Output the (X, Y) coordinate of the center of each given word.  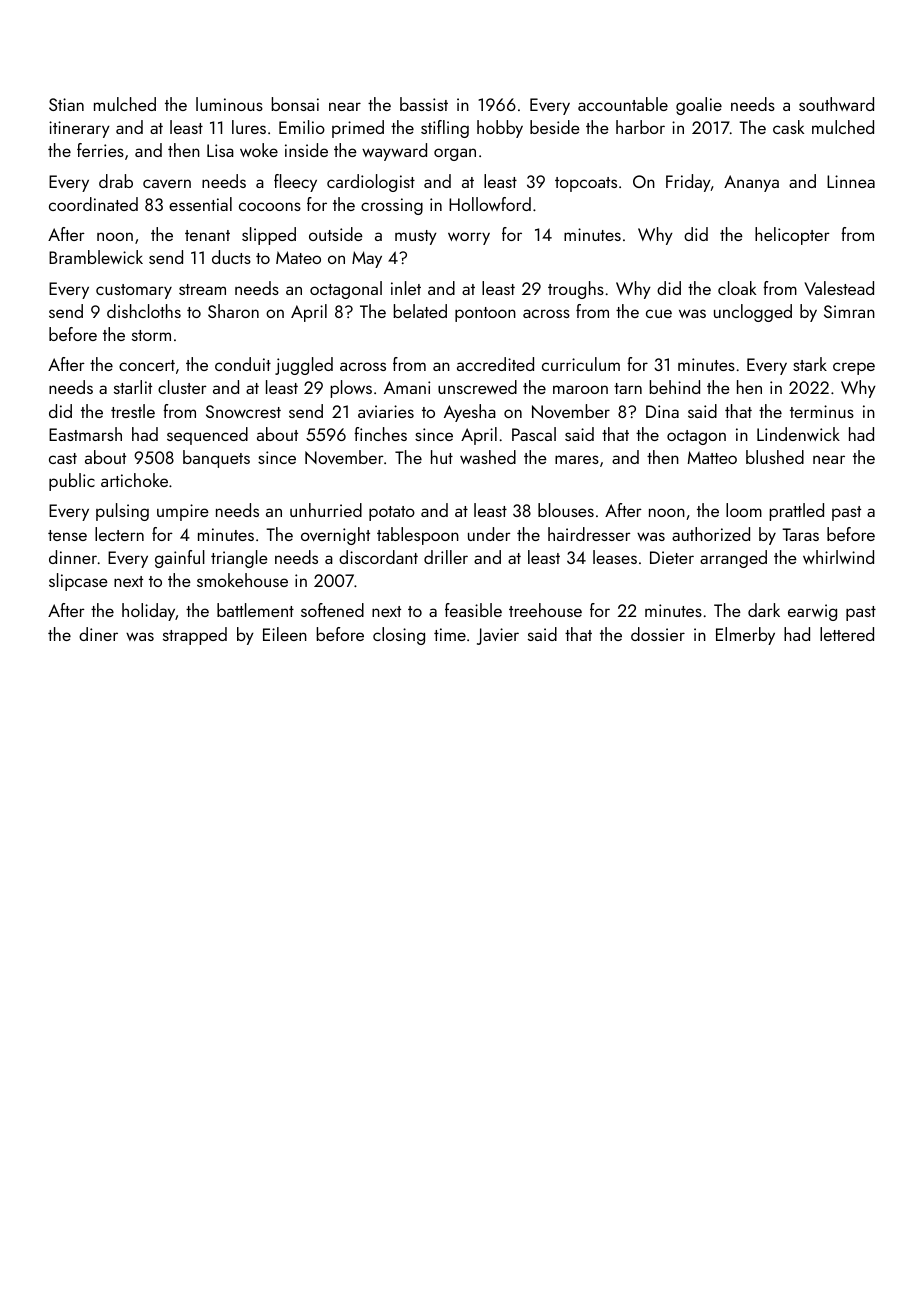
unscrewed (477, 387)
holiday (149, 612)
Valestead (839, 288)
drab (116, 181)
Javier (498, 636)
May (367, 259)
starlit (133, 387)
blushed (775, 457)
